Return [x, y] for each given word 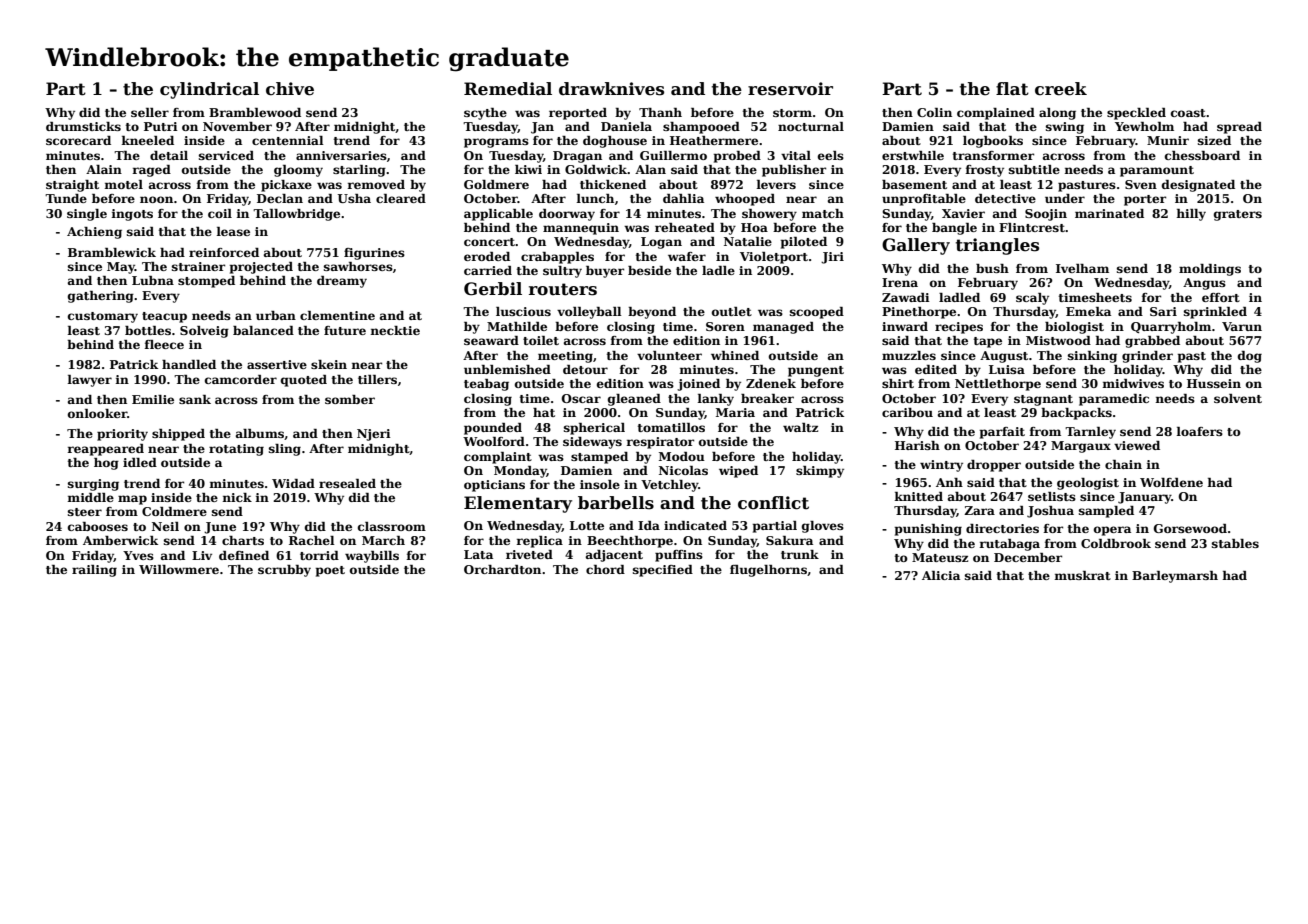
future [345, 330]
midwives [1133, 383]
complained [996, 114]
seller [150, 112]
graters [1238, 215]
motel [123, 184]
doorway [567, 215]
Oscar [581, 398]
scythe [485, 114]
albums [260, 433]
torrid [319, 555]
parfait [1002, 433]
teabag [486, 385]
